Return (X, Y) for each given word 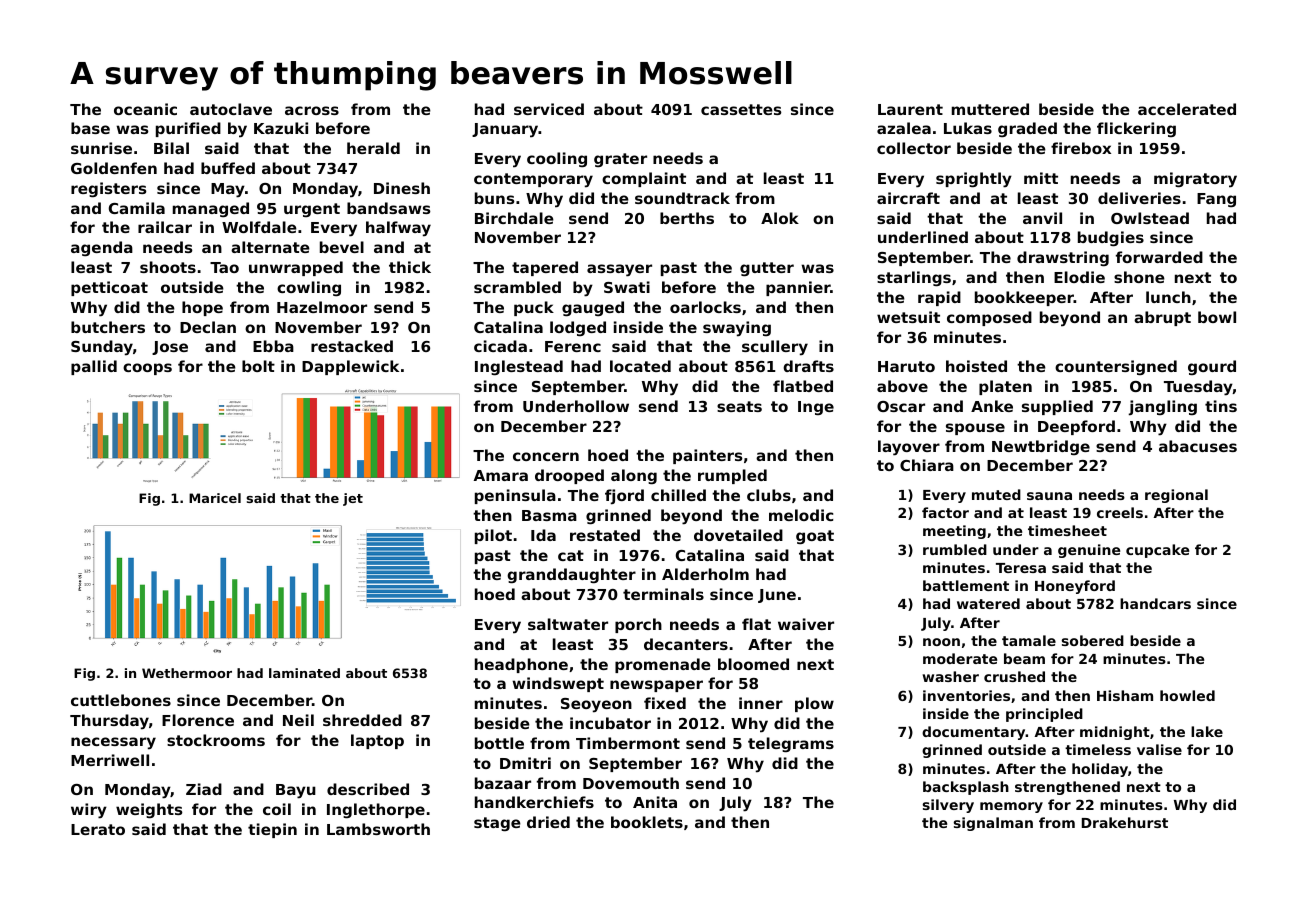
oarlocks (705, 307)
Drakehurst (1125, 822)
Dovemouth (631, 783)
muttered (990, 109)
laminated (304, 673)
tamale (1029, 640)
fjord (624, 497)
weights (149, 810)
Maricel (215, 498)
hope (202, 308)
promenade (663, 665)
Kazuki (281, 128)
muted (996, 494)
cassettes (741, 109)
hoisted (976, 366)
